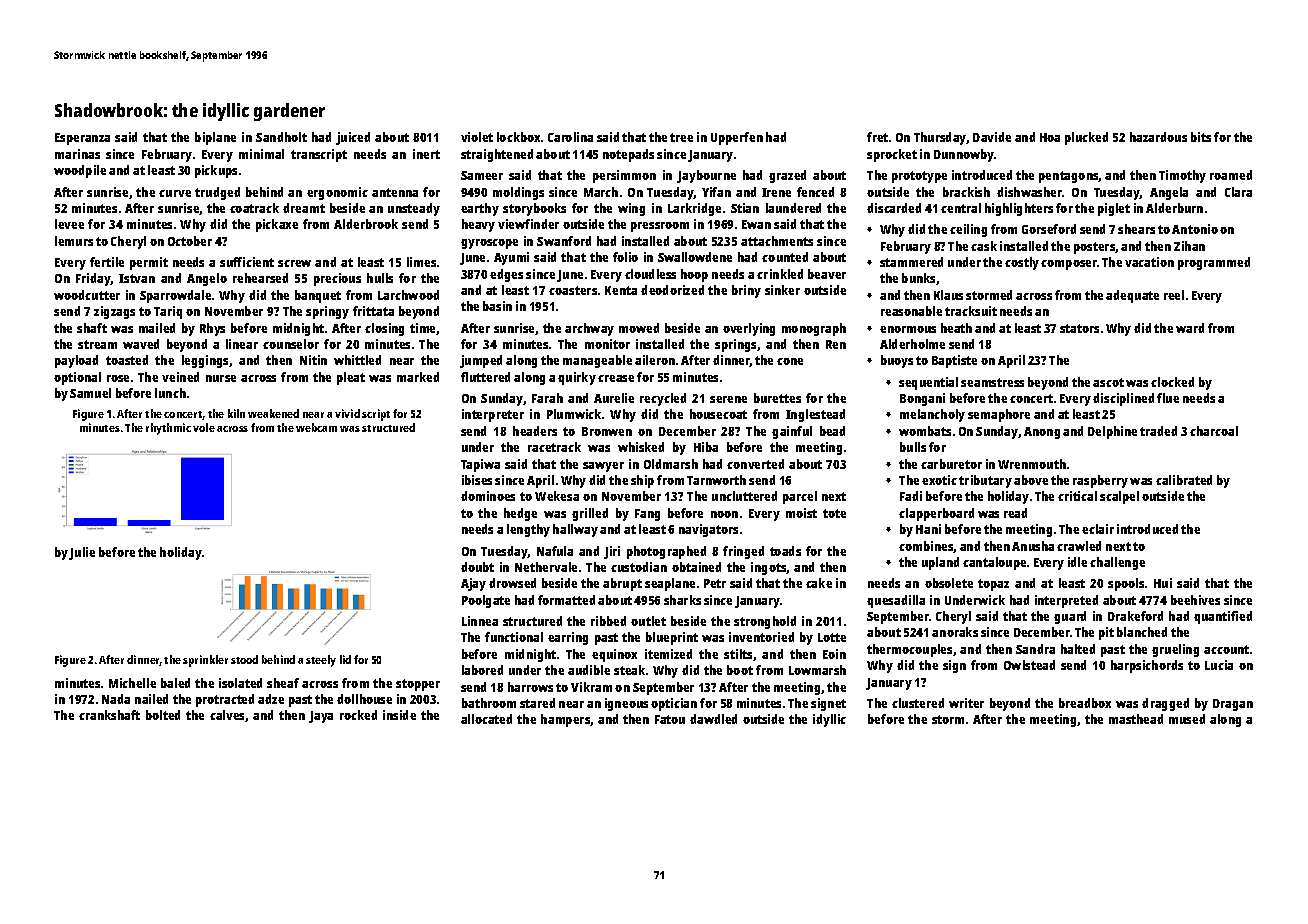 The image size is (1308, 924). What do you see at coordinates (477, 480) in the image?
I see `ibises` at bounding box center [477, 480].
